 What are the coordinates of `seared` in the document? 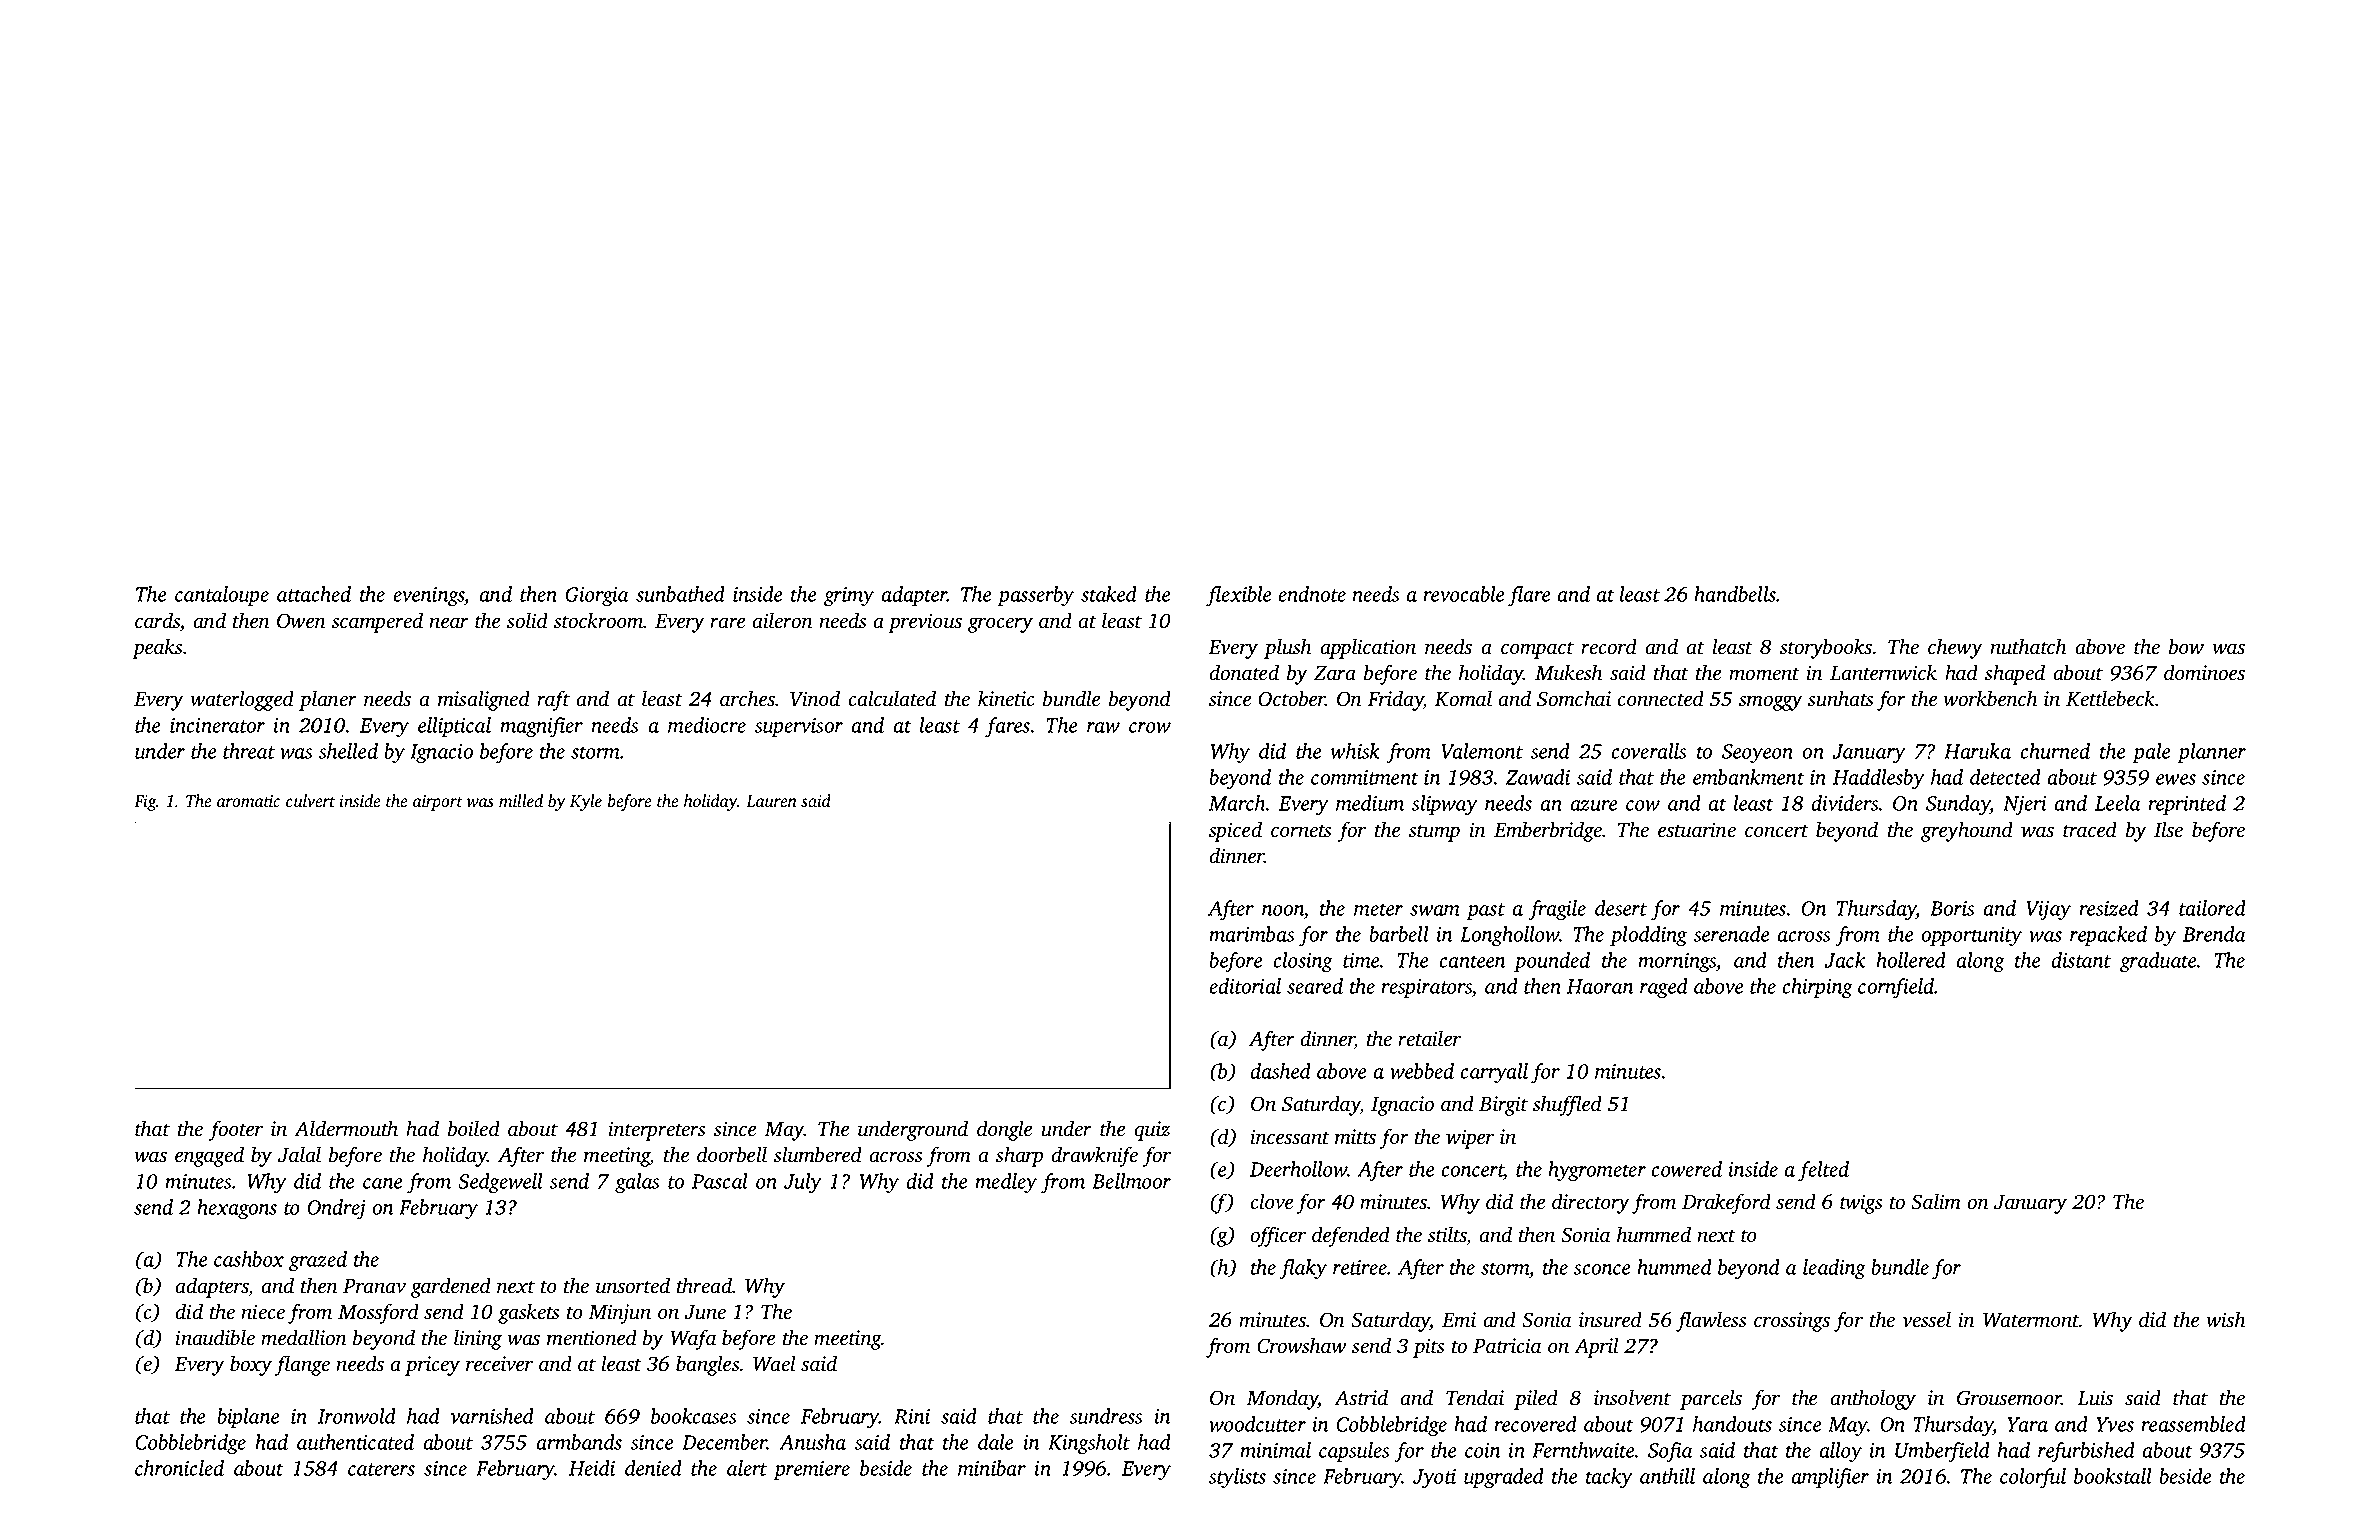 It's located at (1315, 986).
